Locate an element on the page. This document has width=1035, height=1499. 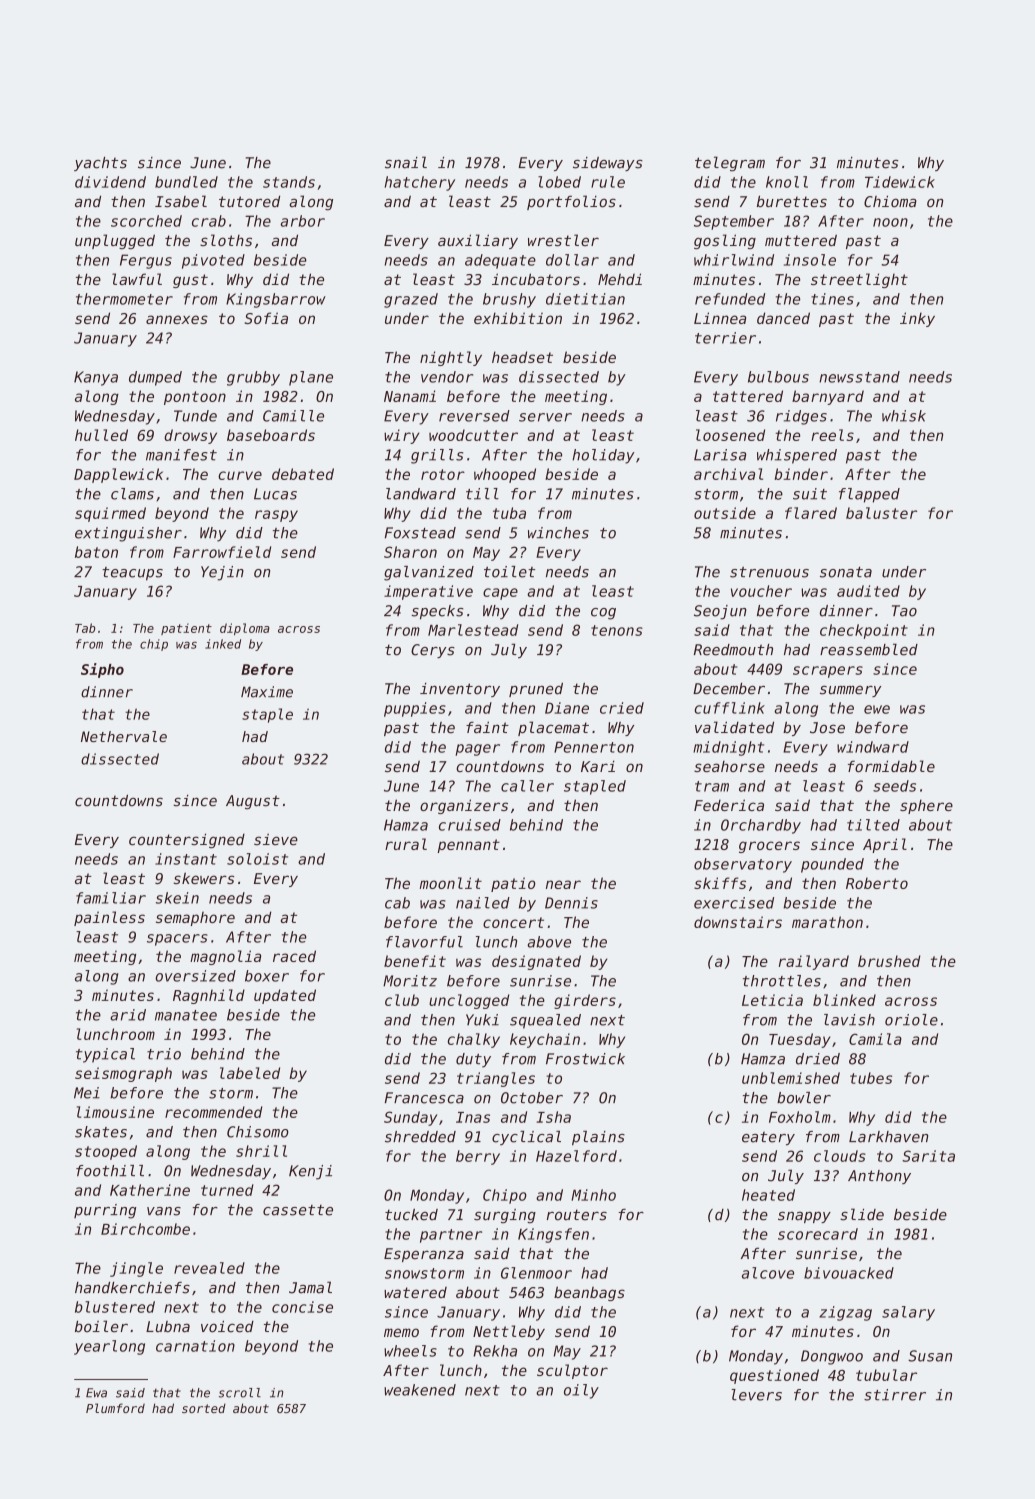
familiar is located at coordinates (111, 898).
